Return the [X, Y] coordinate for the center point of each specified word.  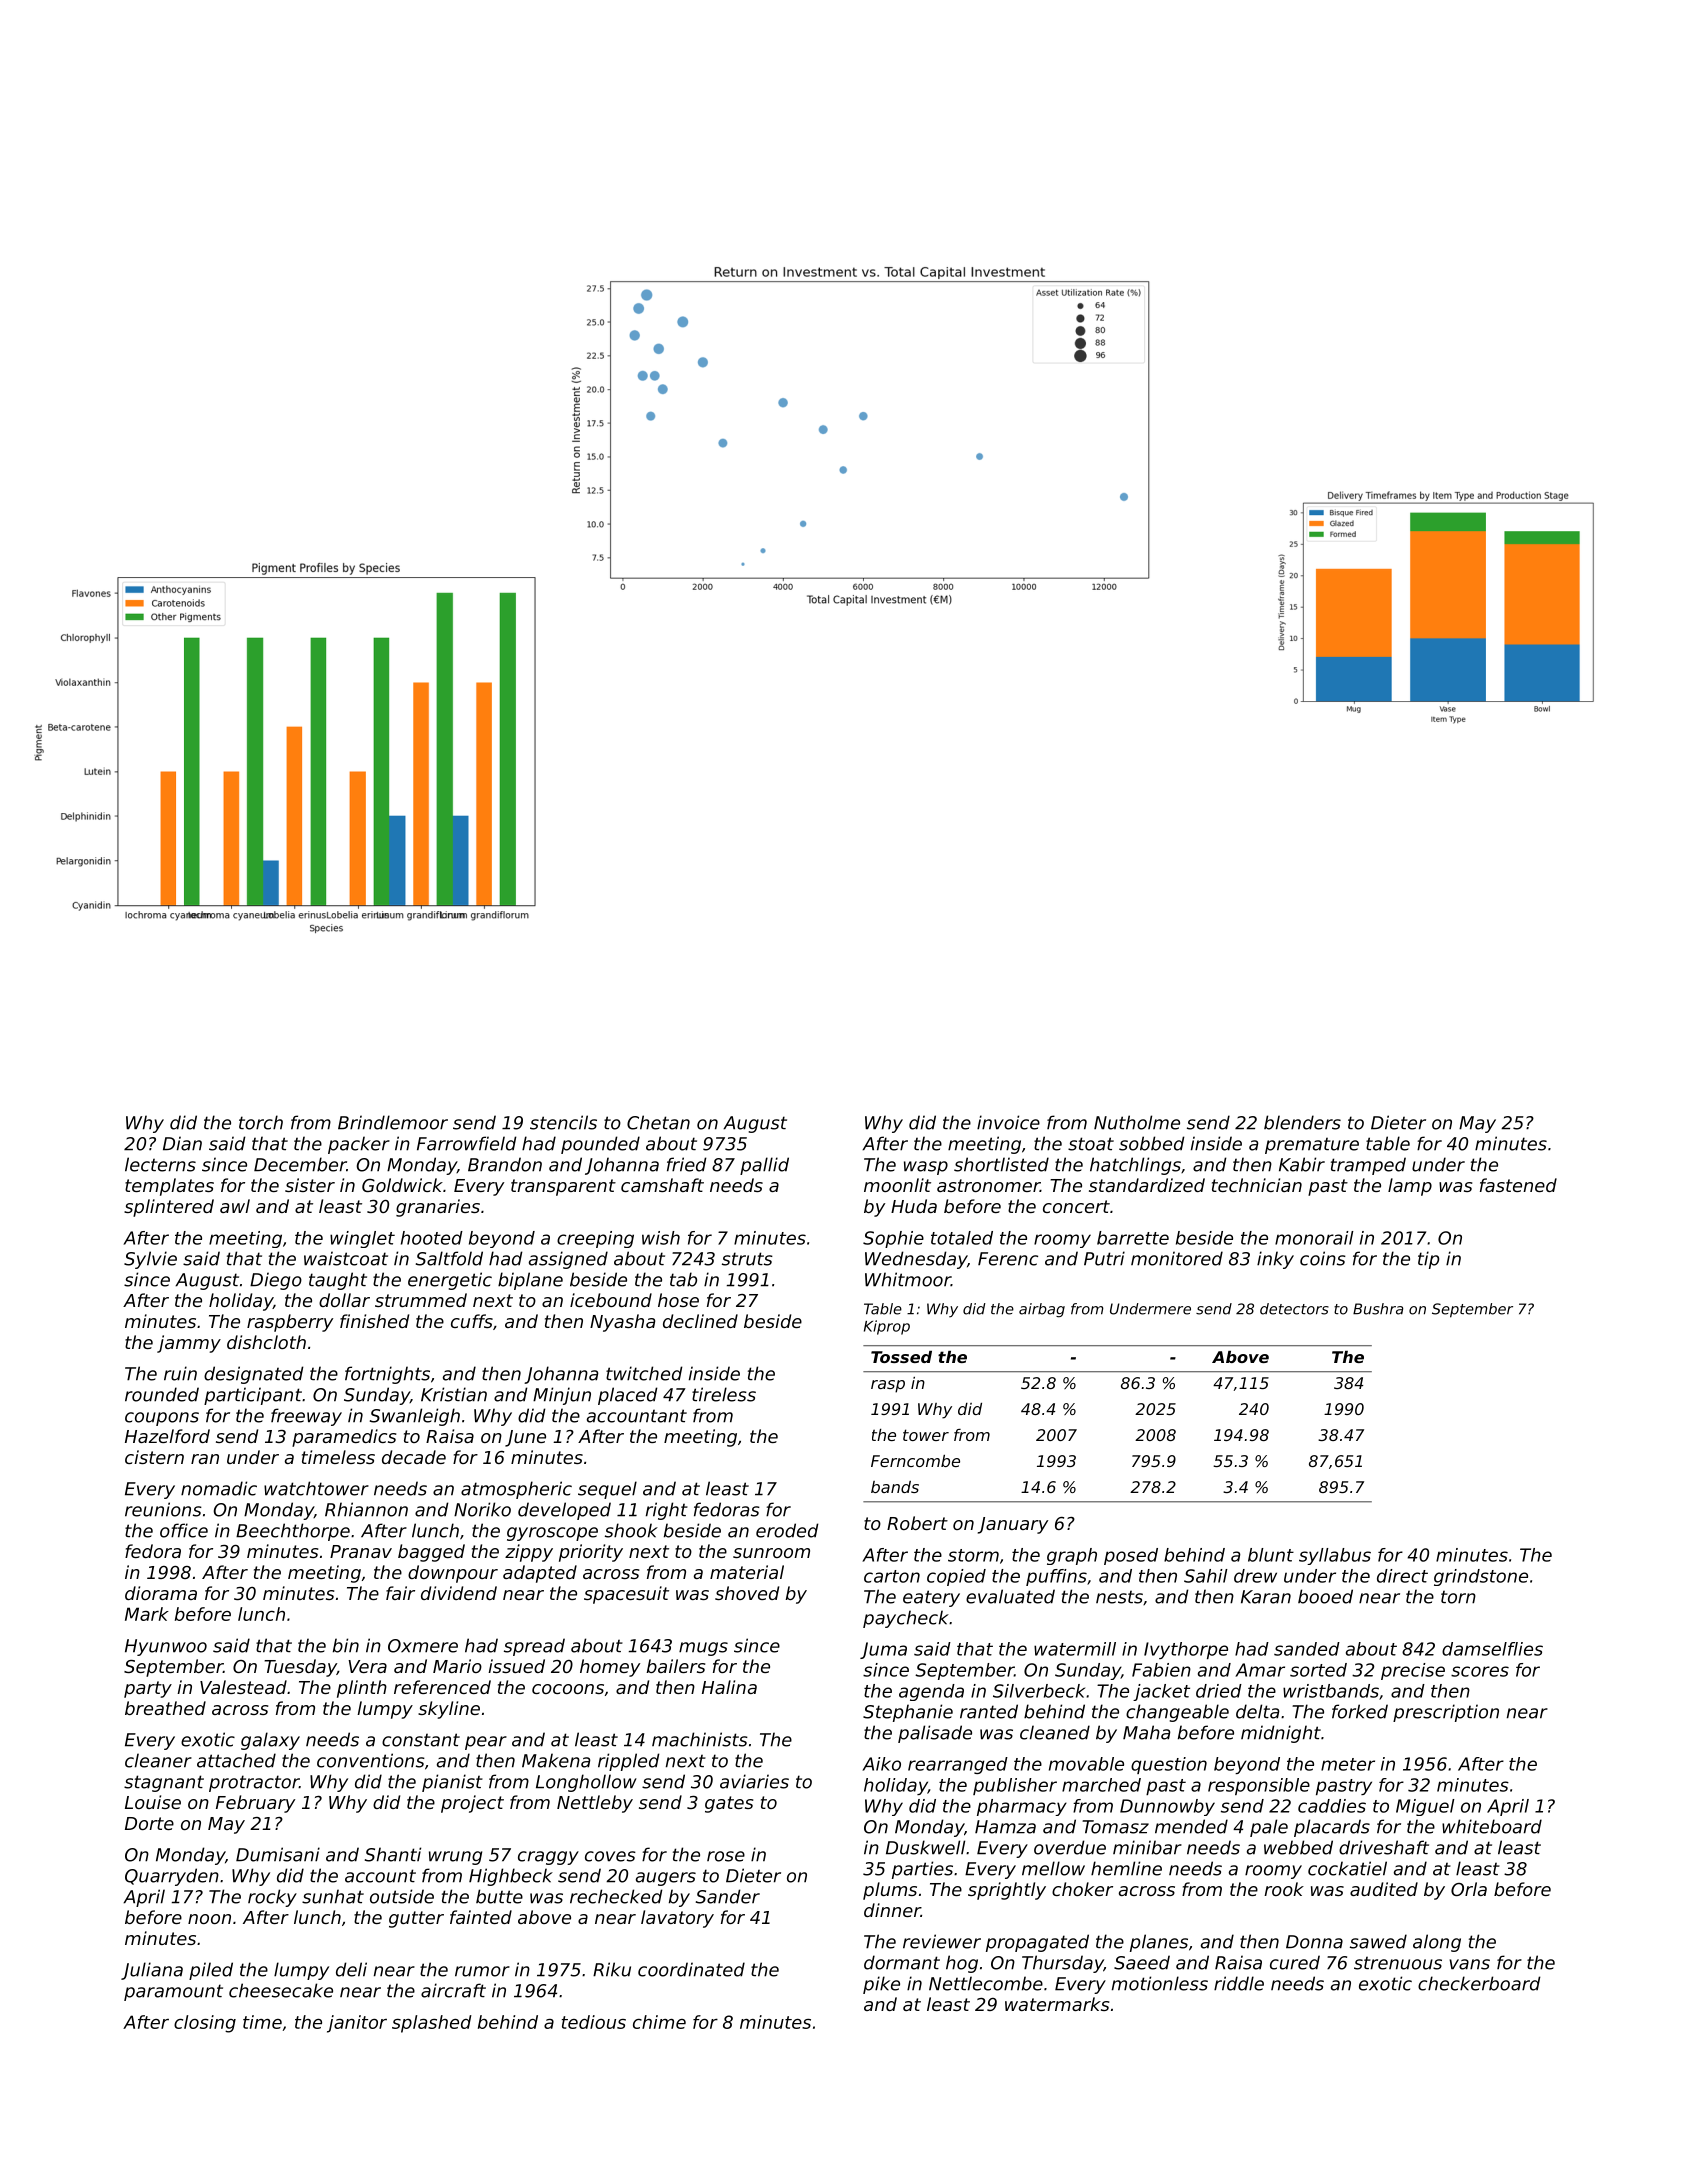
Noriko [482, 1509]
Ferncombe [915, 1461]
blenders [1302, 1122]
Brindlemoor [393, 1122]
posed [1131, 1556]
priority [591, 1553]
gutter [416, 1919]
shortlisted [1001, 1164]
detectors [1294, 1309]
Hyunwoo [166, 1647]
